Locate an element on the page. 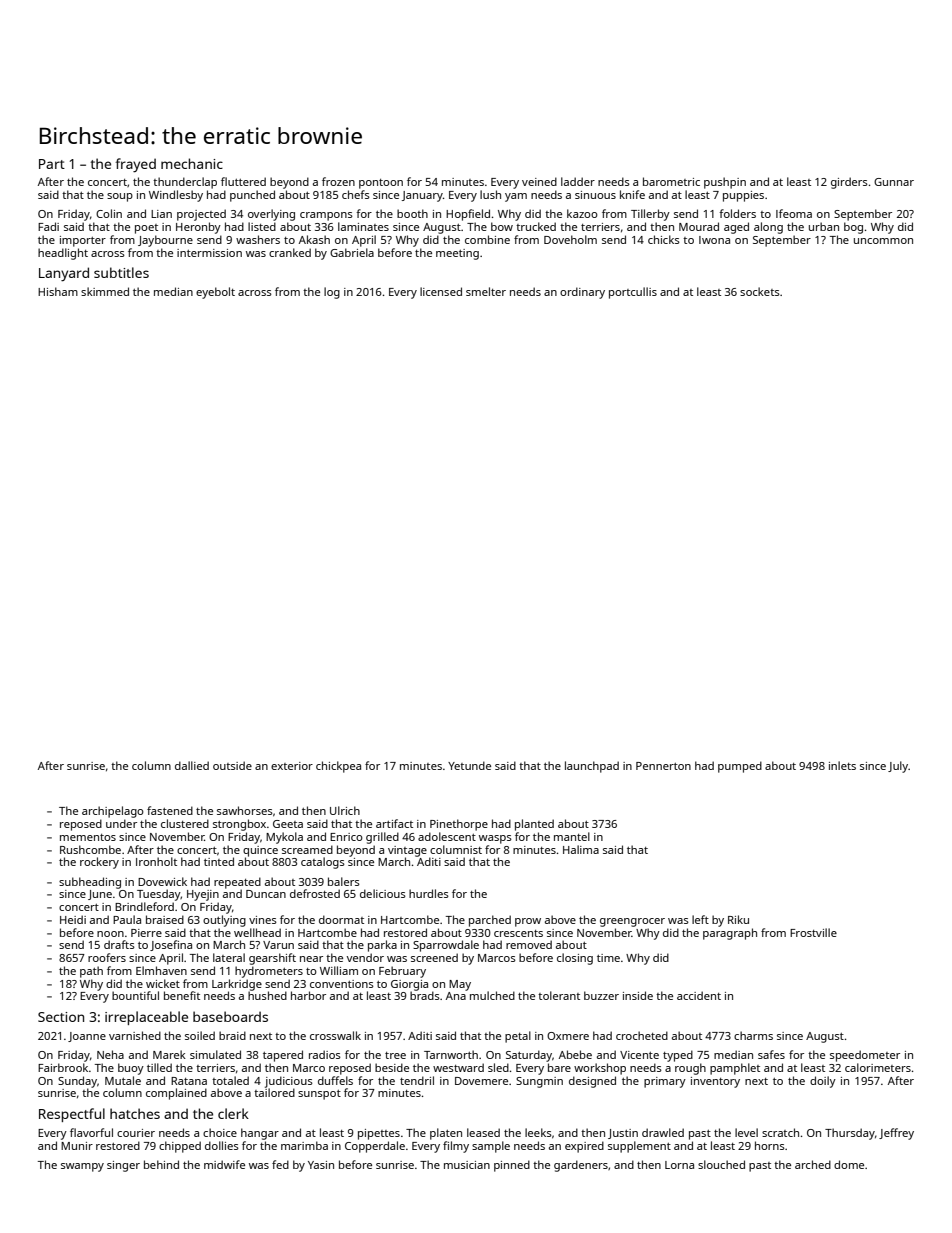 The image size is (952, 1233). horns is located at coordinates (770, 1145).
